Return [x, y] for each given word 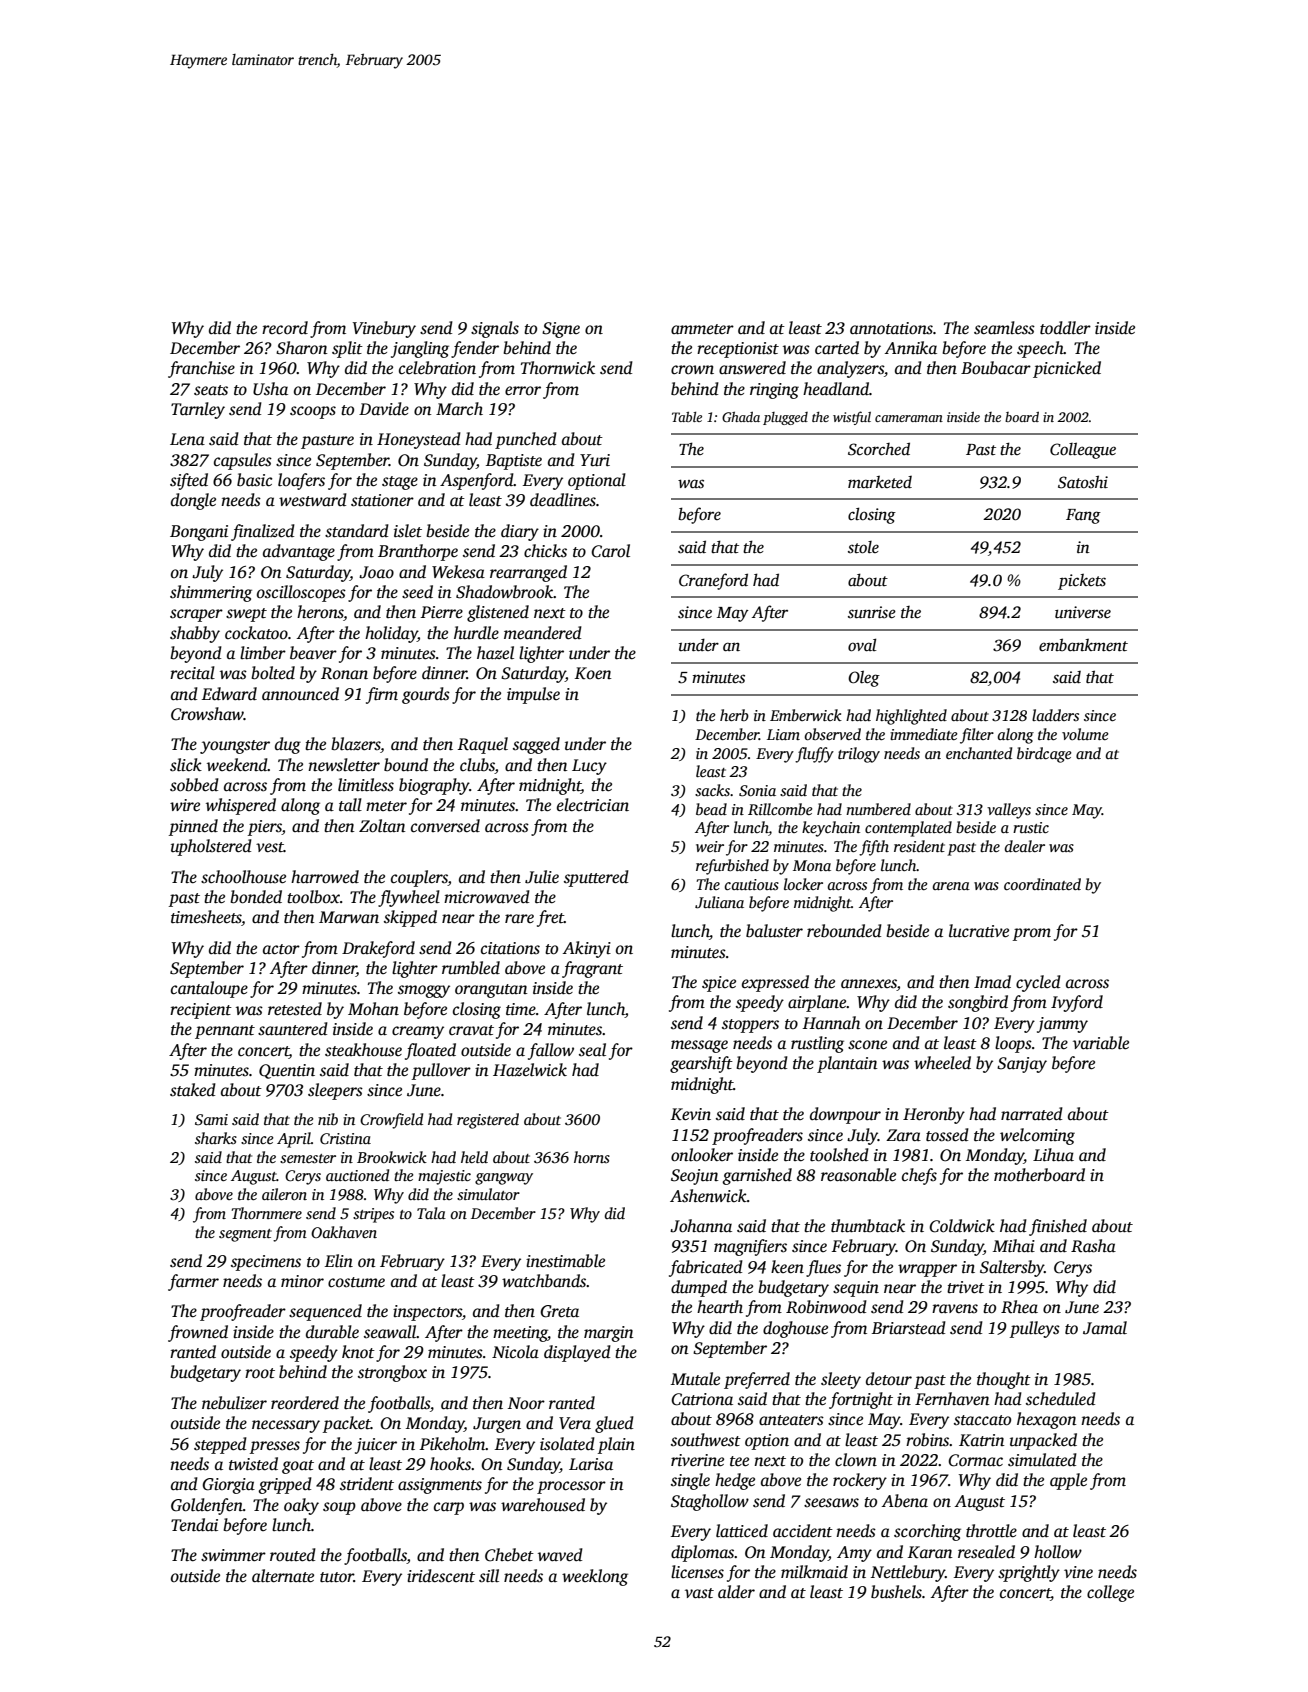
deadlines [563, 500]
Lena [187, 439]
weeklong [595, 1577]
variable [1101, 1043]
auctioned [357, 1175]
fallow [551, 1051]
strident [367, 1484]
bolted [273, 673]
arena [951, 886]
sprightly [1029, 1573]
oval [862, 645]
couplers [419, 878]
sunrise [872, 612]
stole [863, 547]
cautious [752, 884]
